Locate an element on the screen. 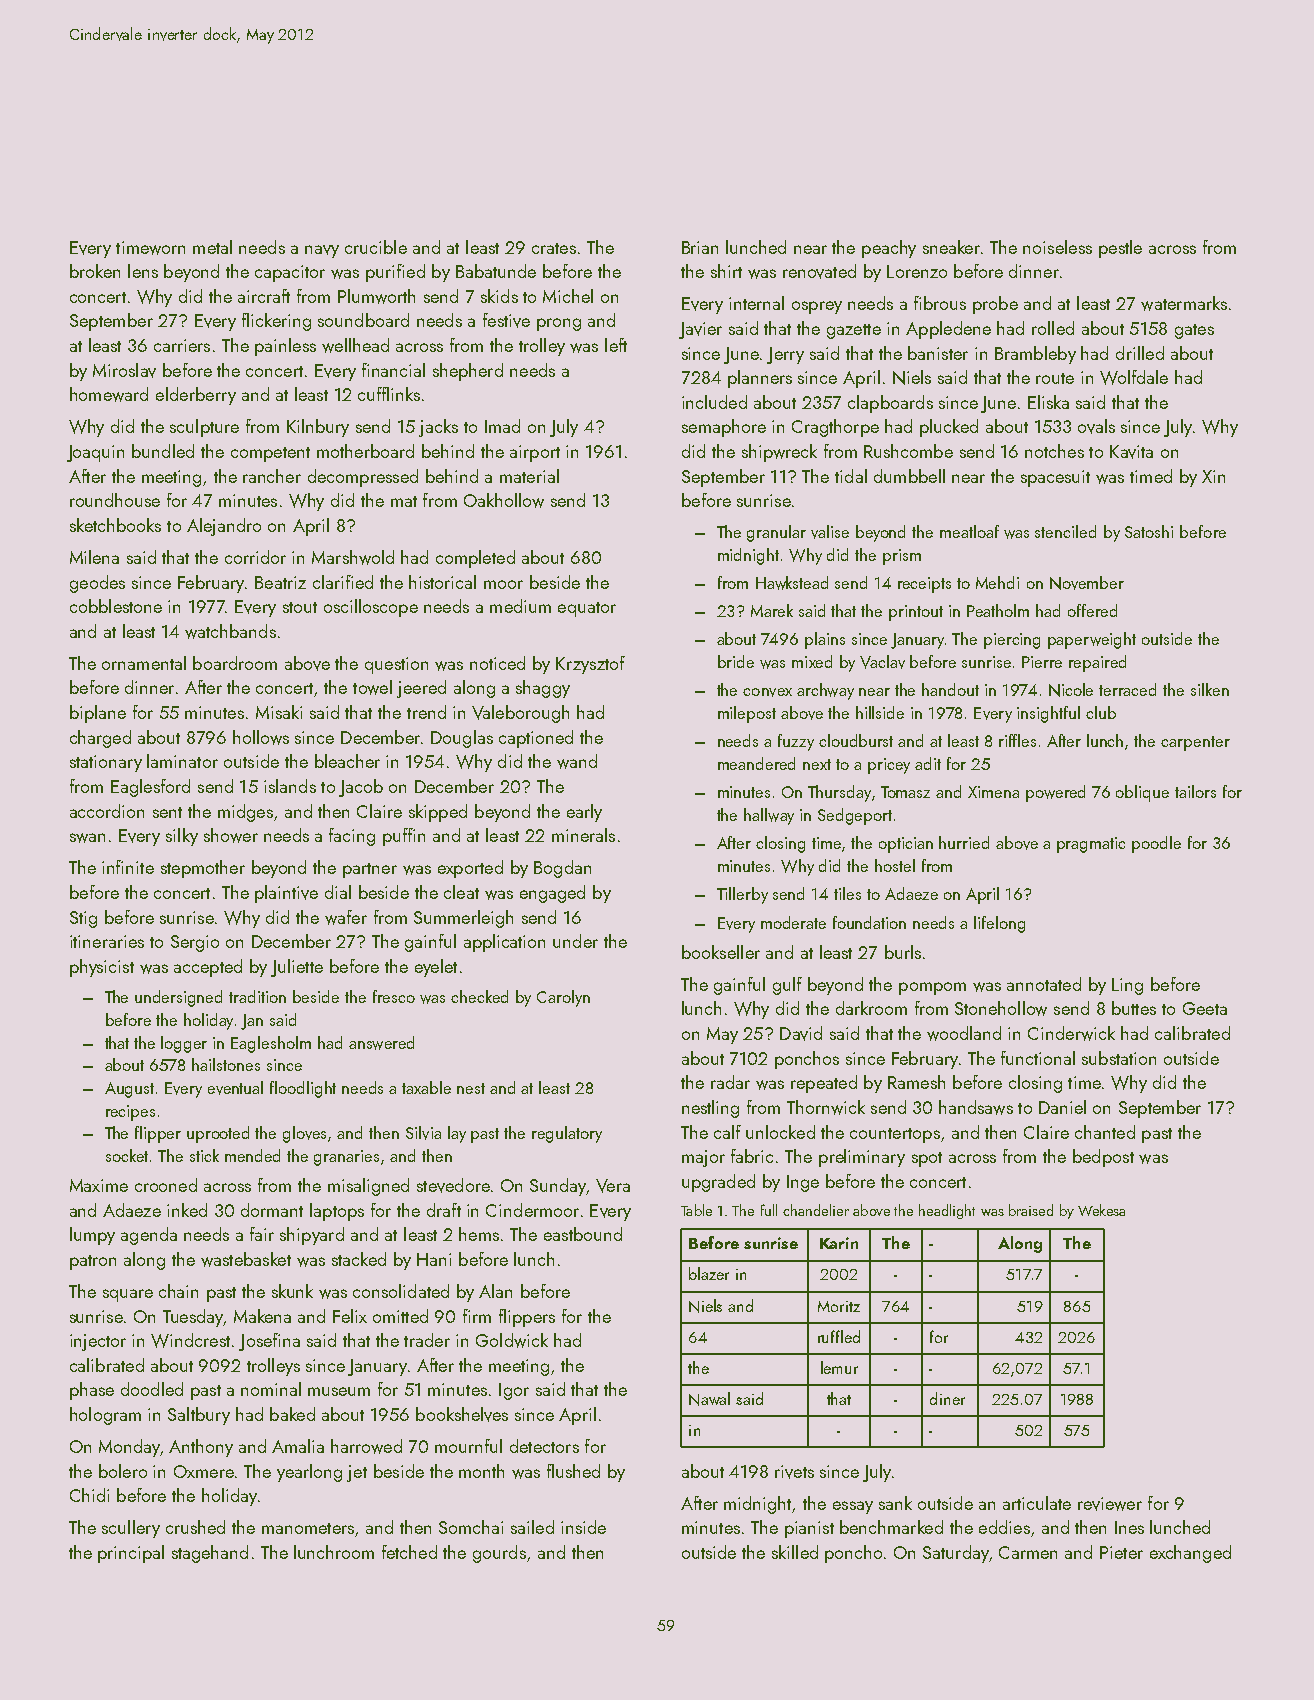 This screenshot has width=1314, height=1700. recipes is located at coordinates (130, 1113).
